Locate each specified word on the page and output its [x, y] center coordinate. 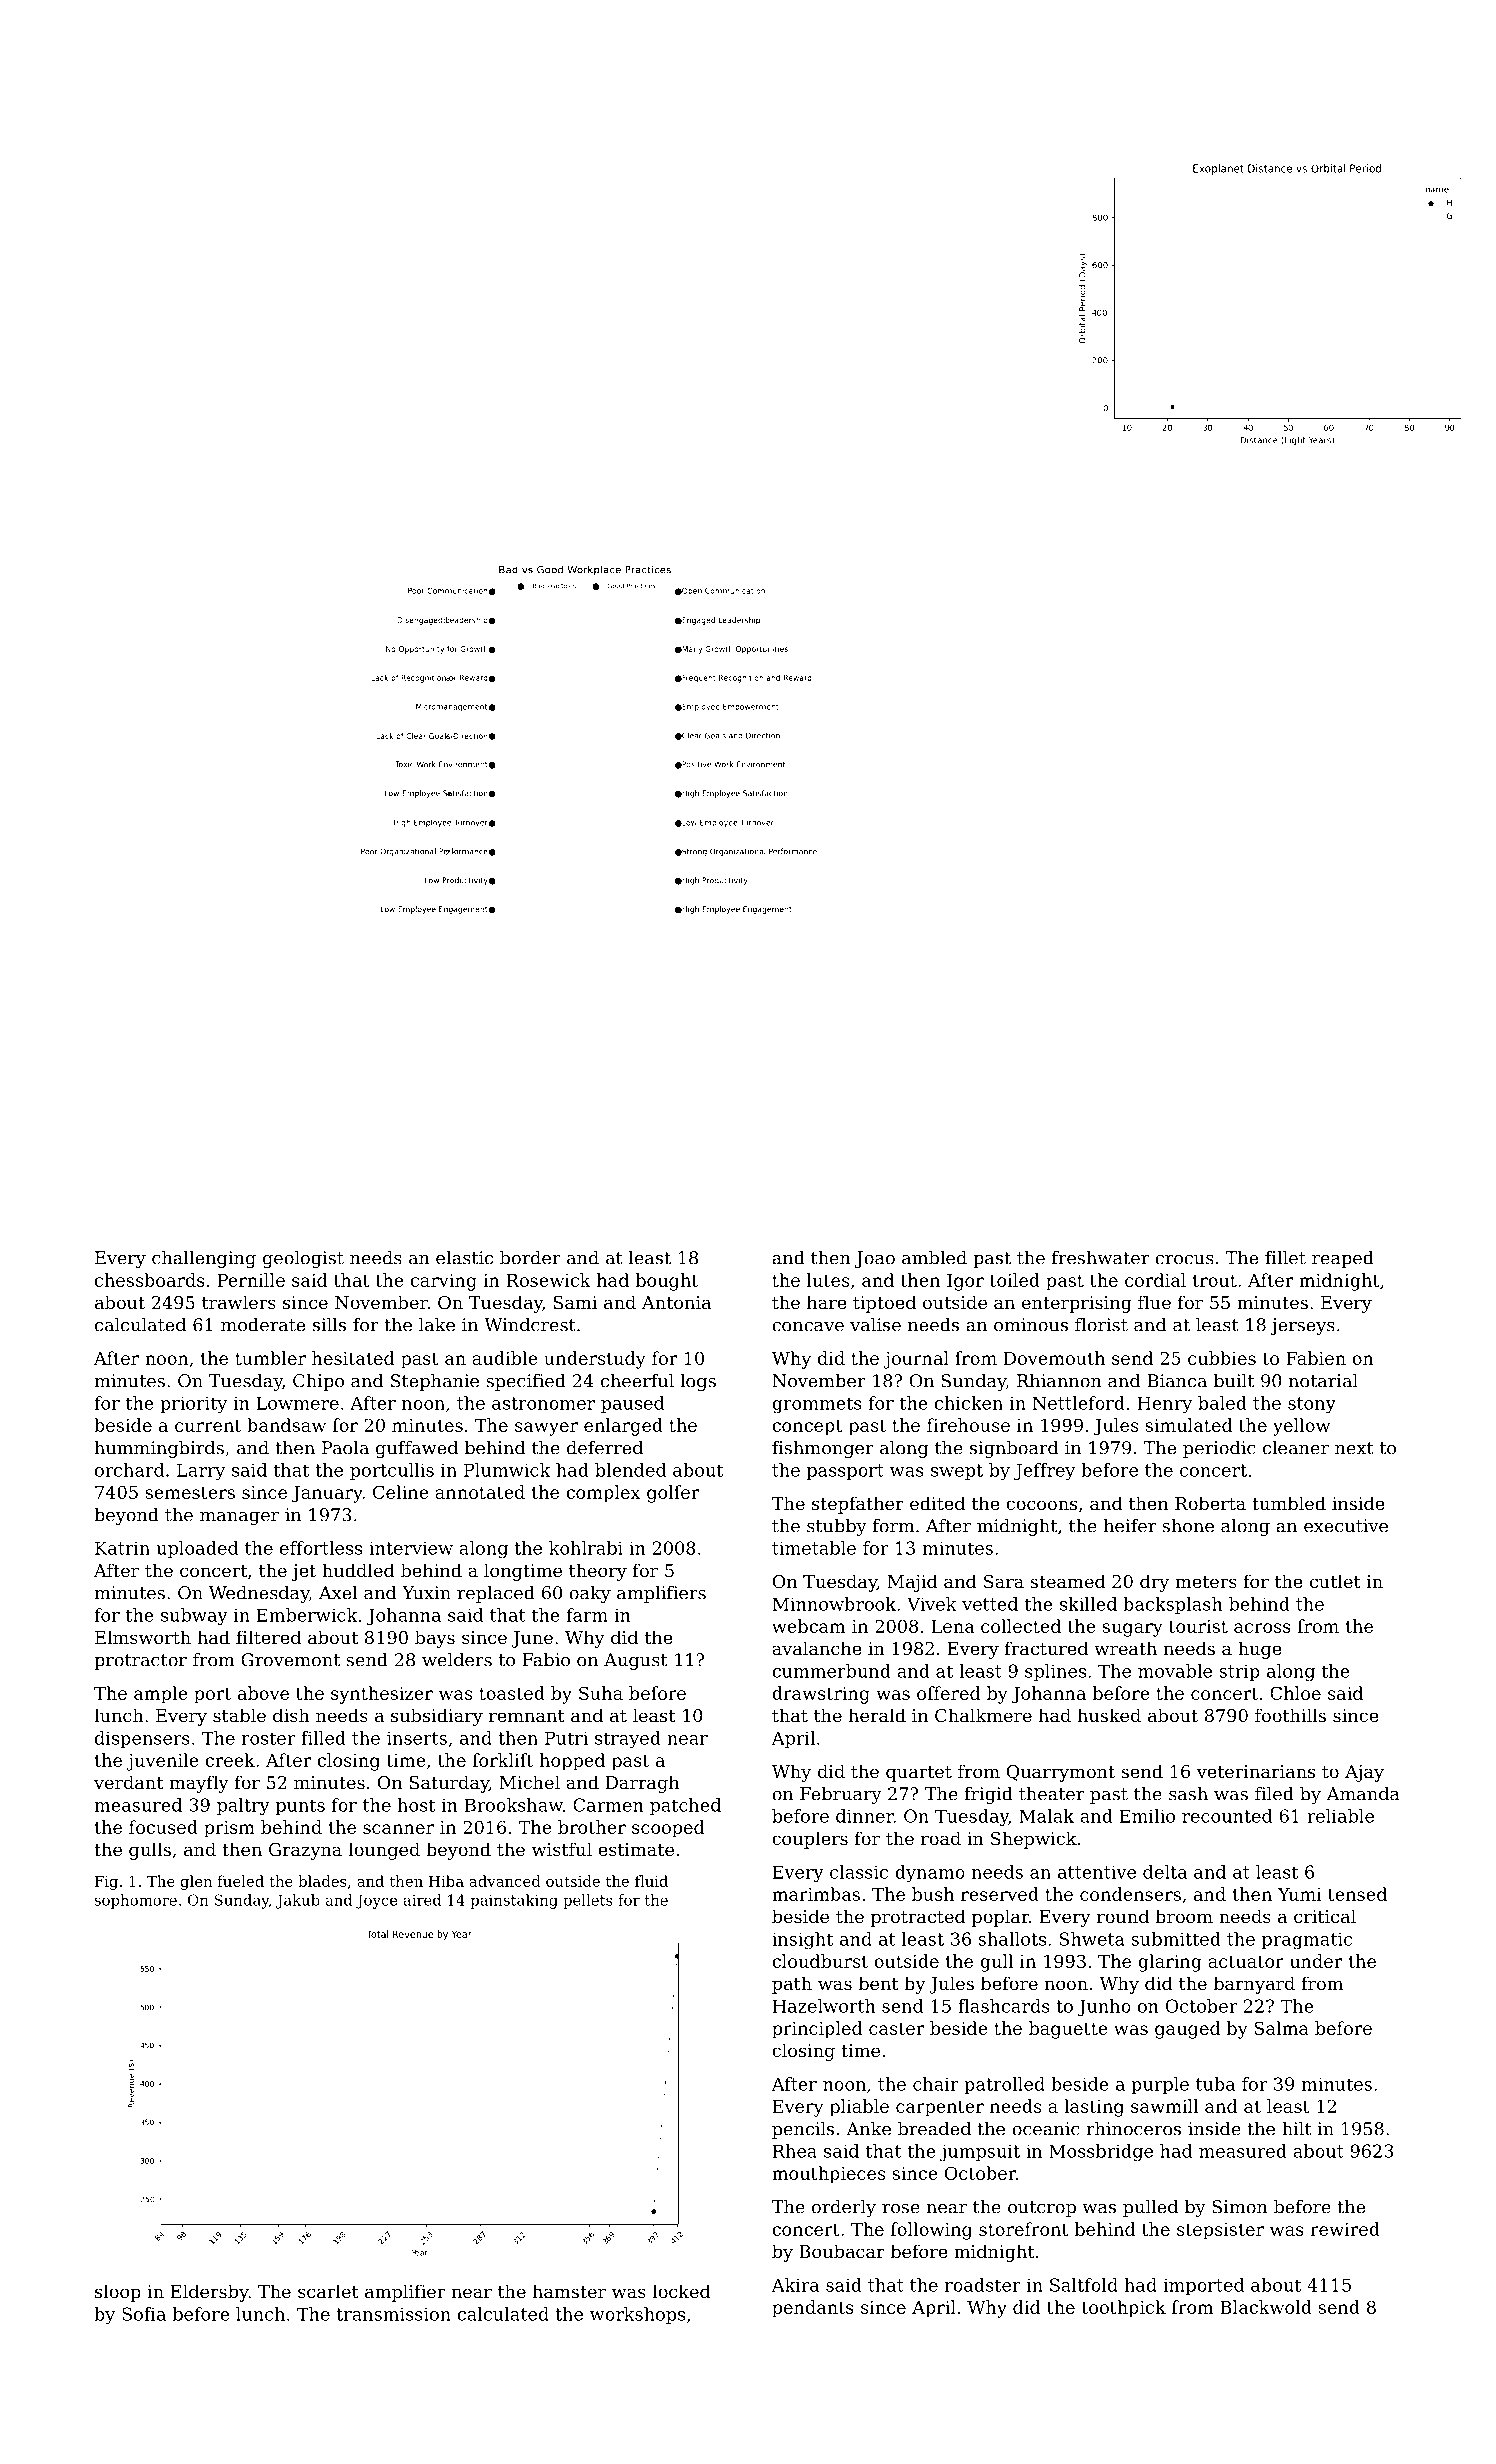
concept [807, 1427]
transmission [393, 2314]
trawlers [239, 1302]
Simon [1240, 2207]
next [1354, 1448]
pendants [813, 2309]
